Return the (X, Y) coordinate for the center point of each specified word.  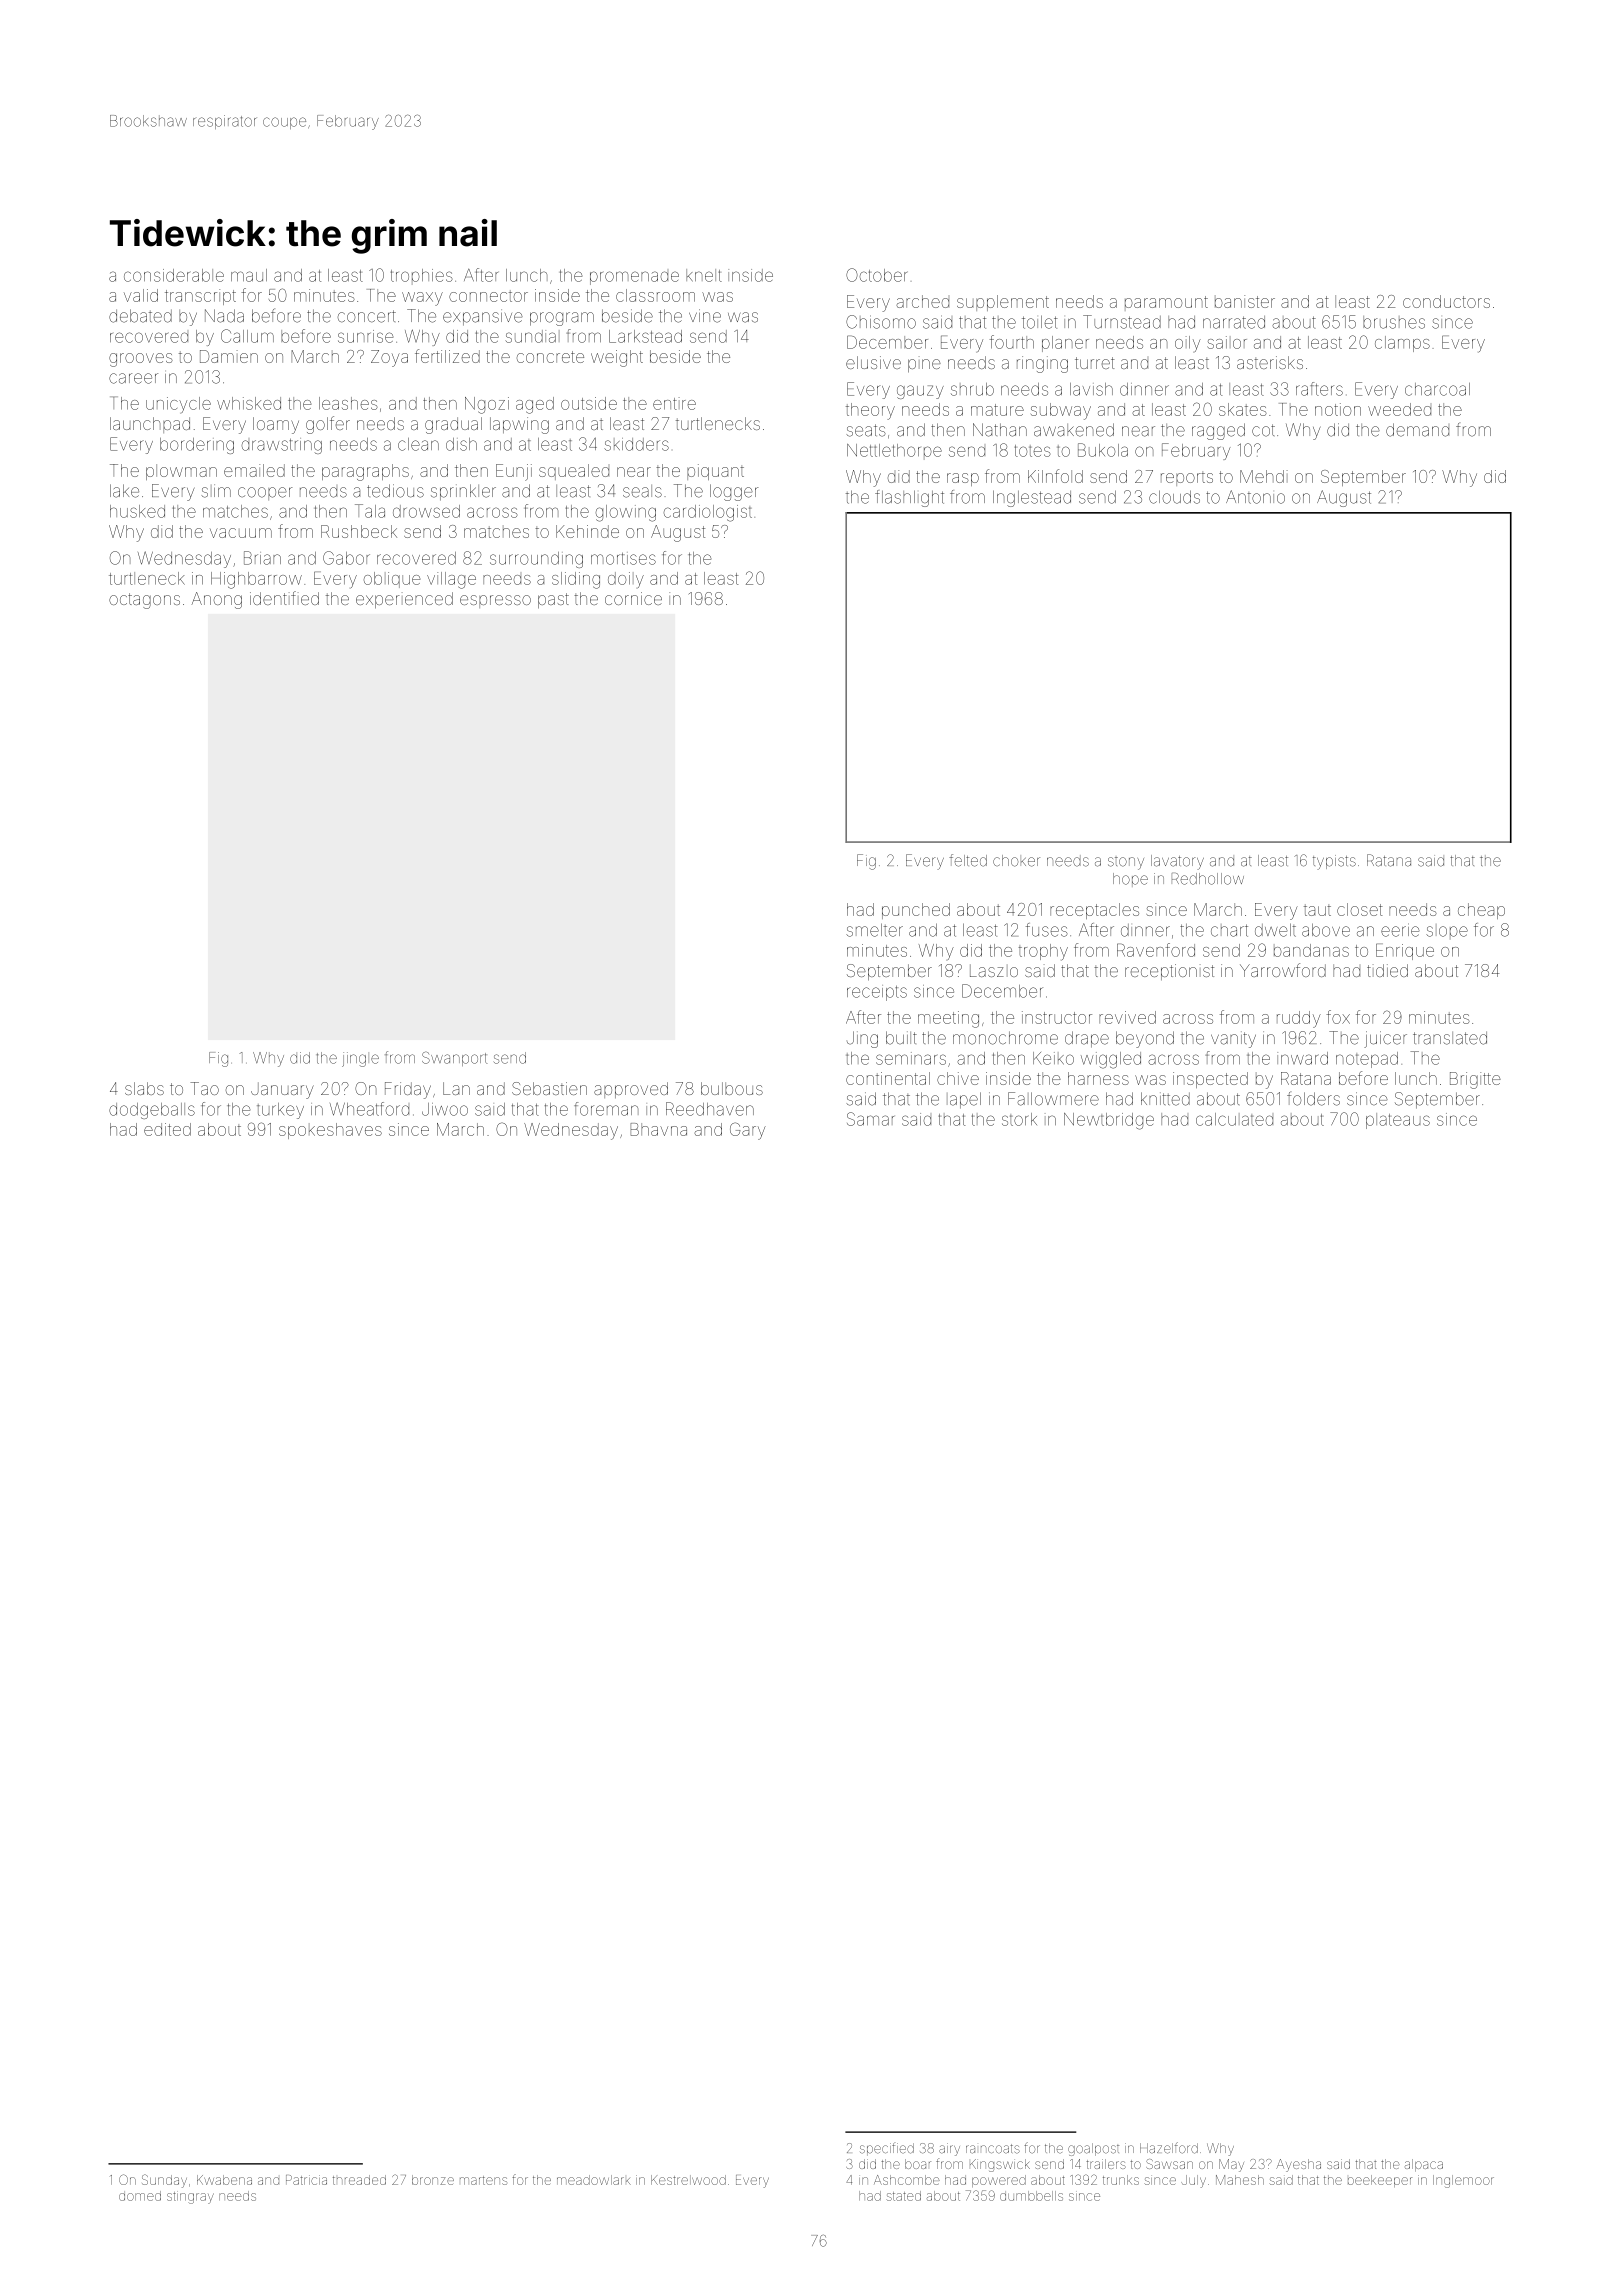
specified (887, 2149)
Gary (748, 1131)
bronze (433, 2180)
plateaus (1398, 1121)
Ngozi (487, 405)
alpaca (1424, 2165)
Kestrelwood (688, 2180)
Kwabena (224, 2180)
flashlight (909, 498)
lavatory (1177, 862)
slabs (144, 1088)
